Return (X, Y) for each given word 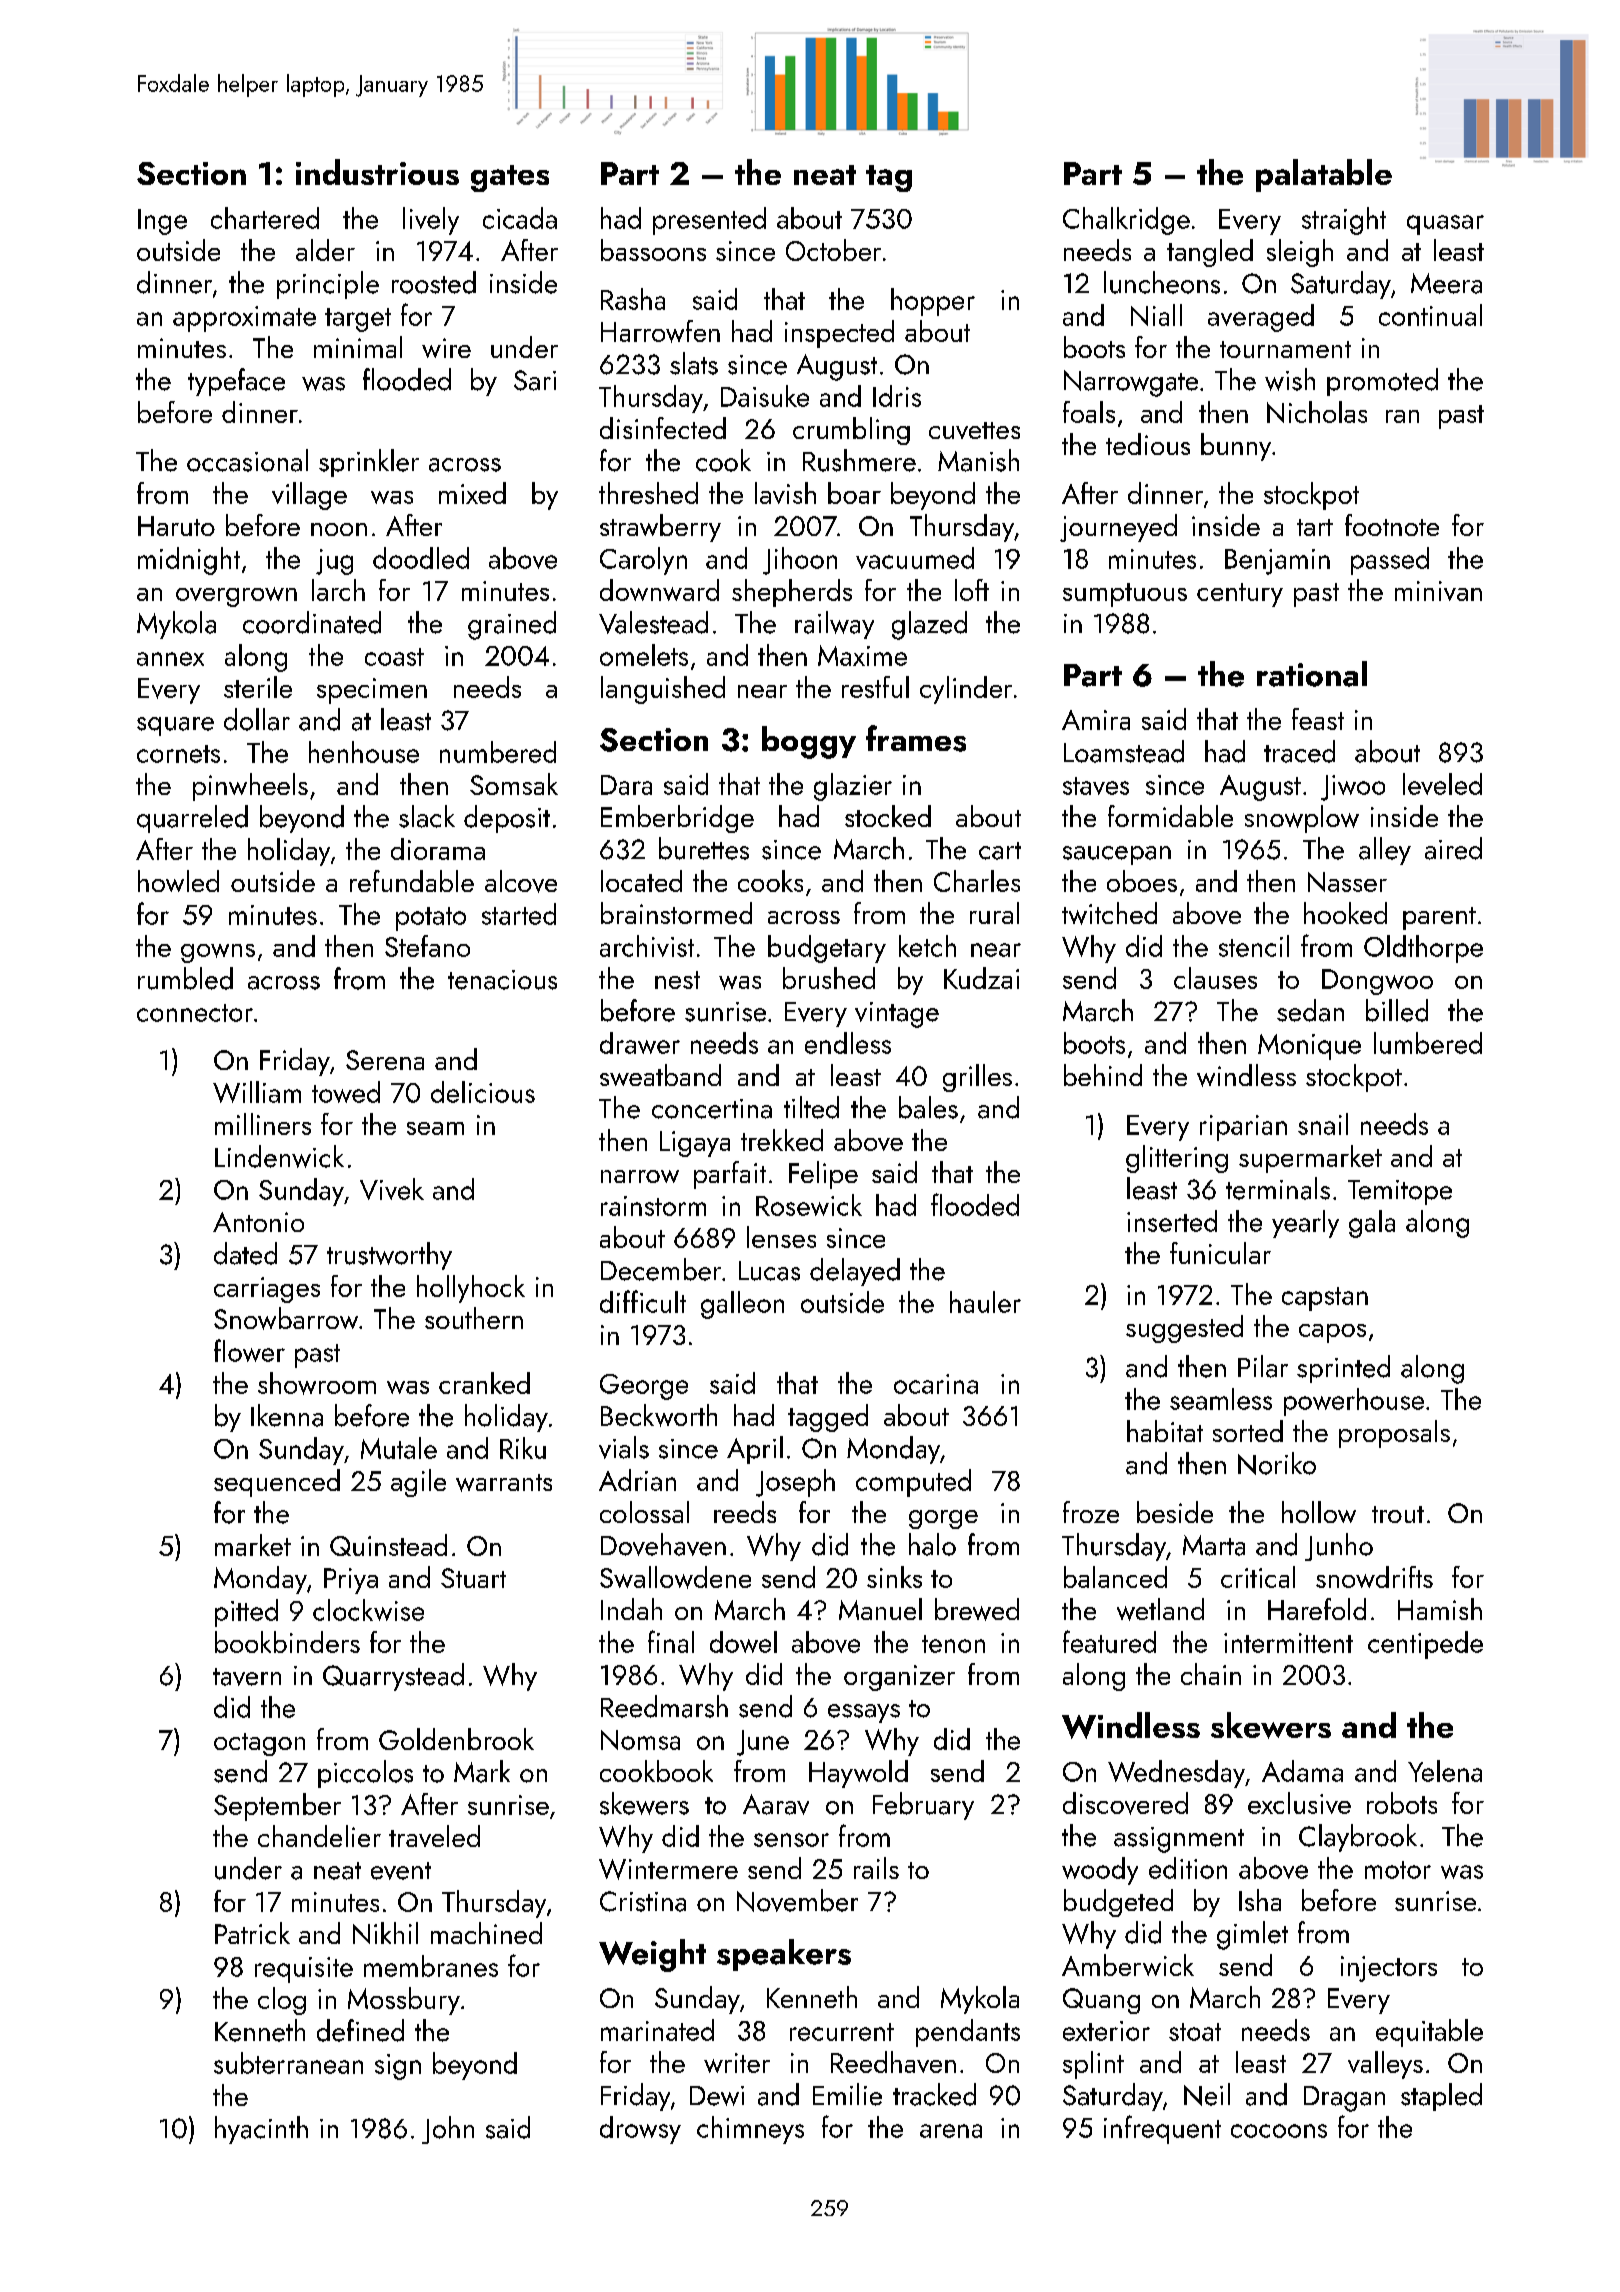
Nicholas (1317, 412)
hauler (985, 1302)
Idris (897, 396)
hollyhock (471, 1289)
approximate (244, 319)
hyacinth (261, 2130)
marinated (657, 2030)
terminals (1278, 1188)
